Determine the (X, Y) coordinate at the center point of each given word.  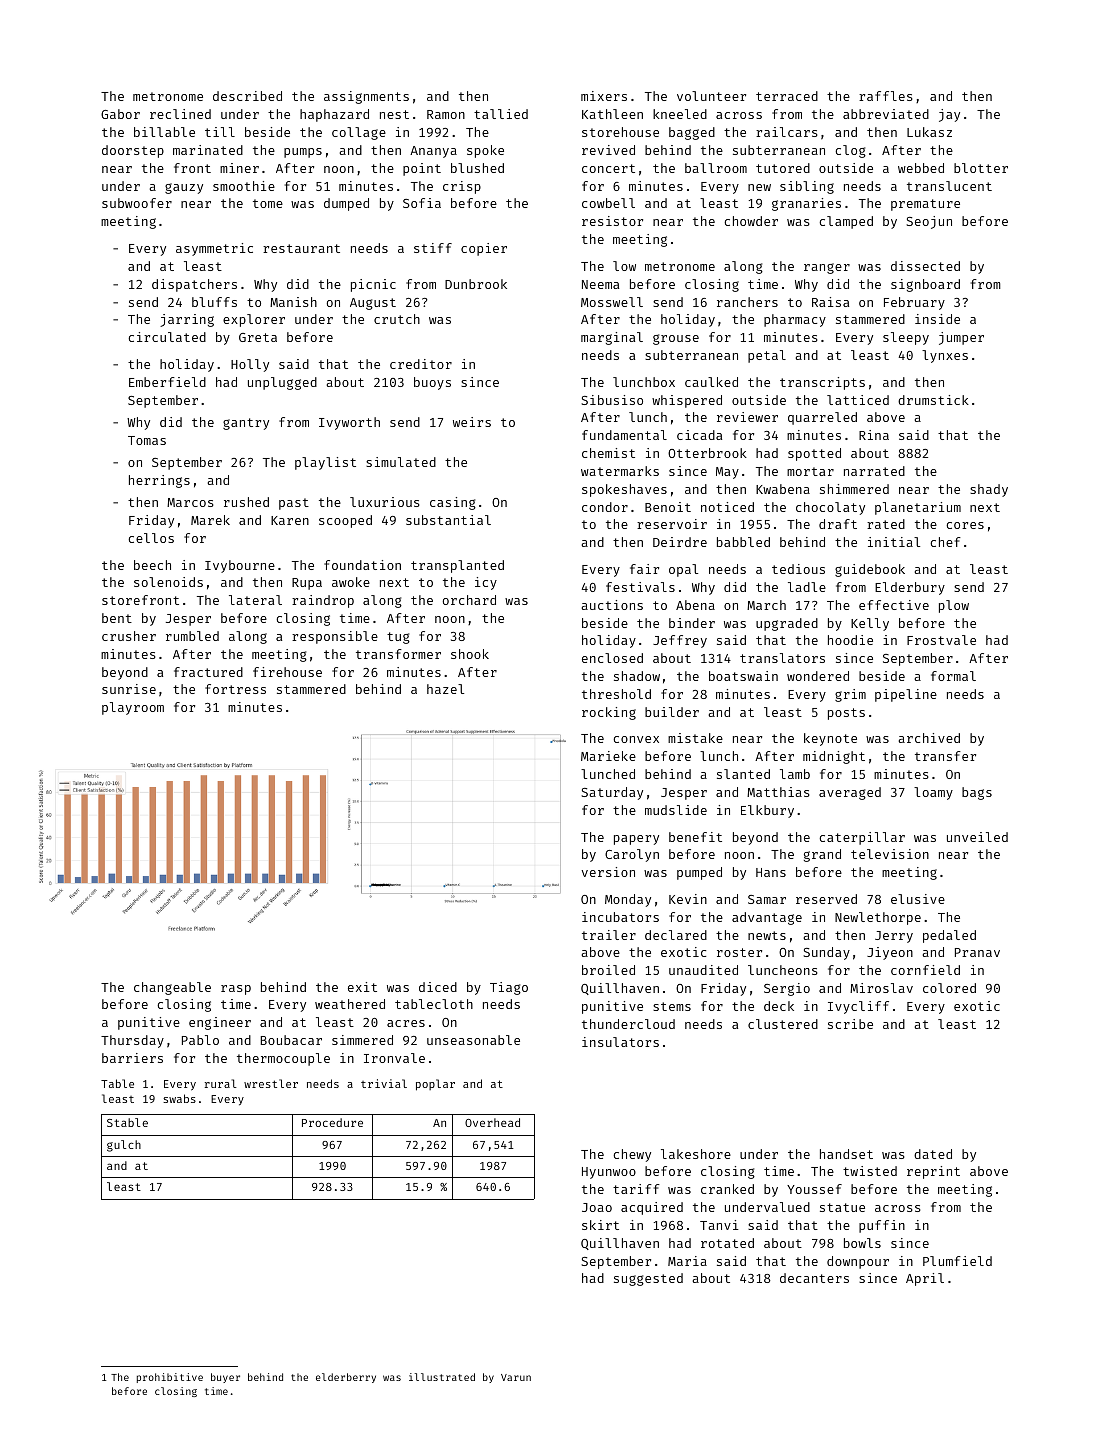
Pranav (977, 952)
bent (117, 618)
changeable (172, 988)
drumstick (933, 400)
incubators (620, 917)
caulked (711, 382)
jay (949, 115)
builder (672, 712)
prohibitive (170, 1378)
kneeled (680, 114)
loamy (933, 793)
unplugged (282, 383)
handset (846, 1154)
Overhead (492, 1122)
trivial (384, 1083)
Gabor (120, 114)
